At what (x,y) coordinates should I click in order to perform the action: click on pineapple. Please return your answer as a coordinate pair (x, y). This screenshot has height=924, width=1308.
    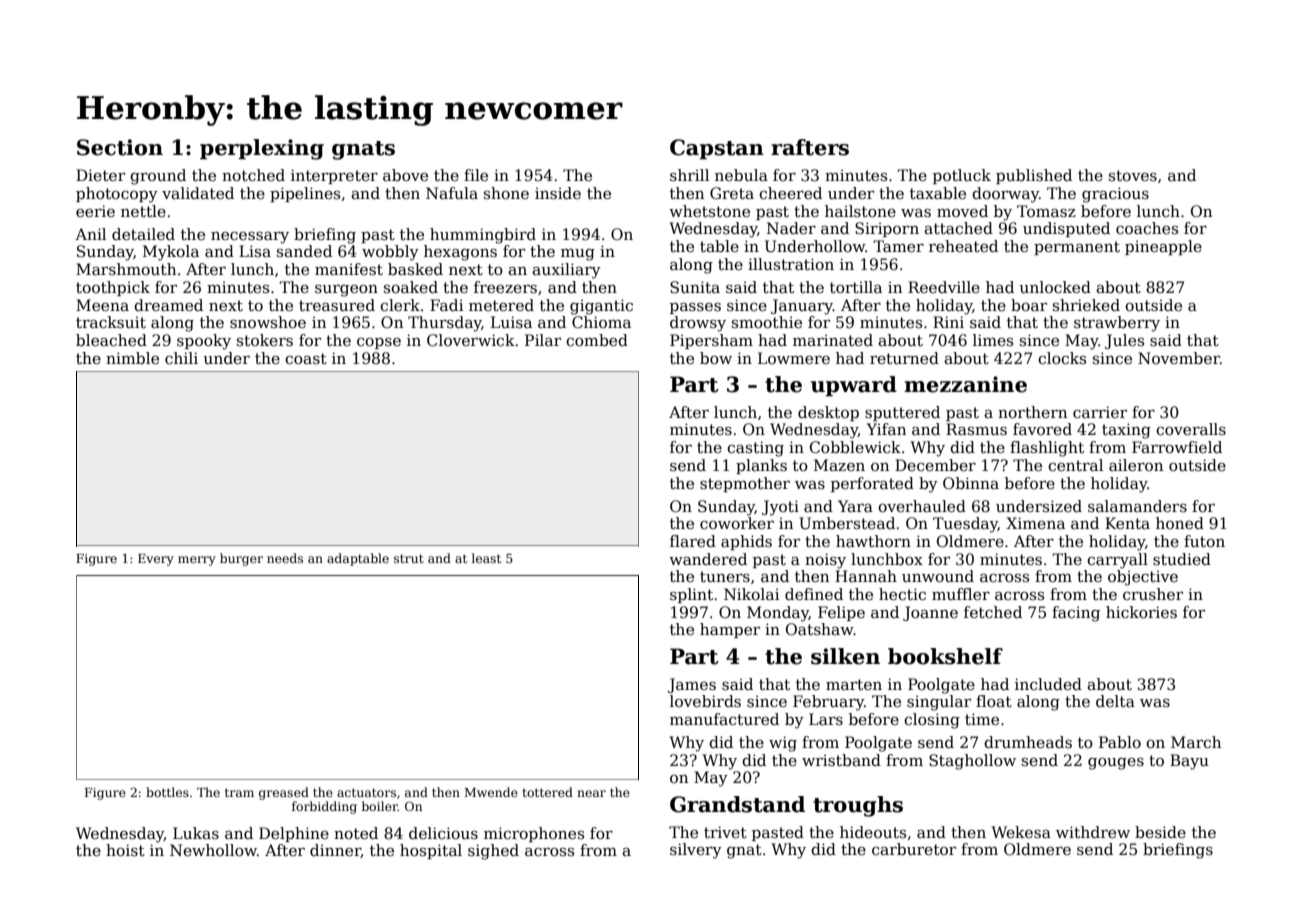
    Looking at the image, I should click on (1163, 247).
